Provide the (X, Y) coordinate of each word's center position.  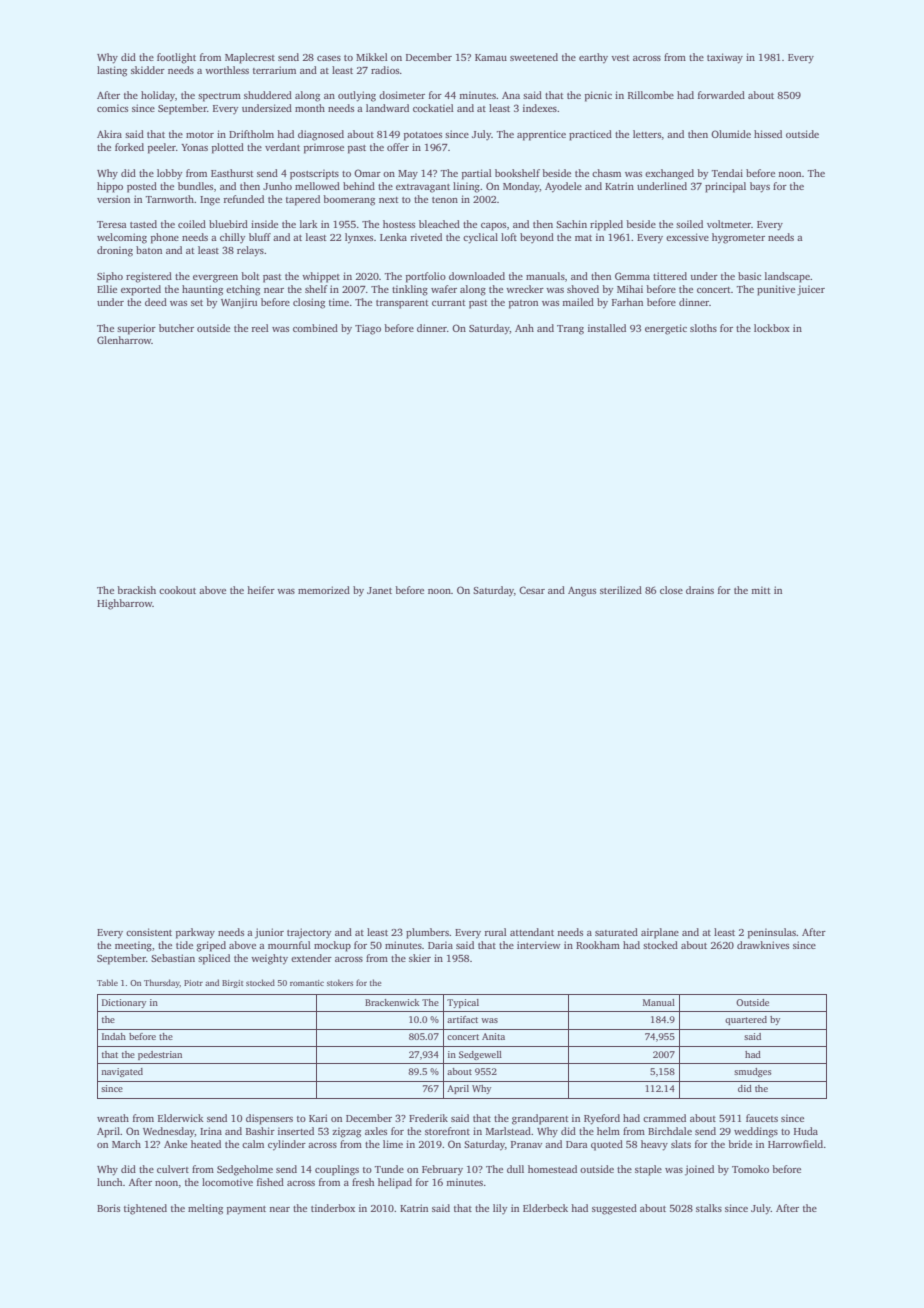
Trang (570, 330)
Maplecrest (250, 58)
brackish (136, 590)
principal (725, 187)
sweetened (534, 57)
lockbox (772, 328)
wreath (113, 1118)
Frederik (428, 1118)
